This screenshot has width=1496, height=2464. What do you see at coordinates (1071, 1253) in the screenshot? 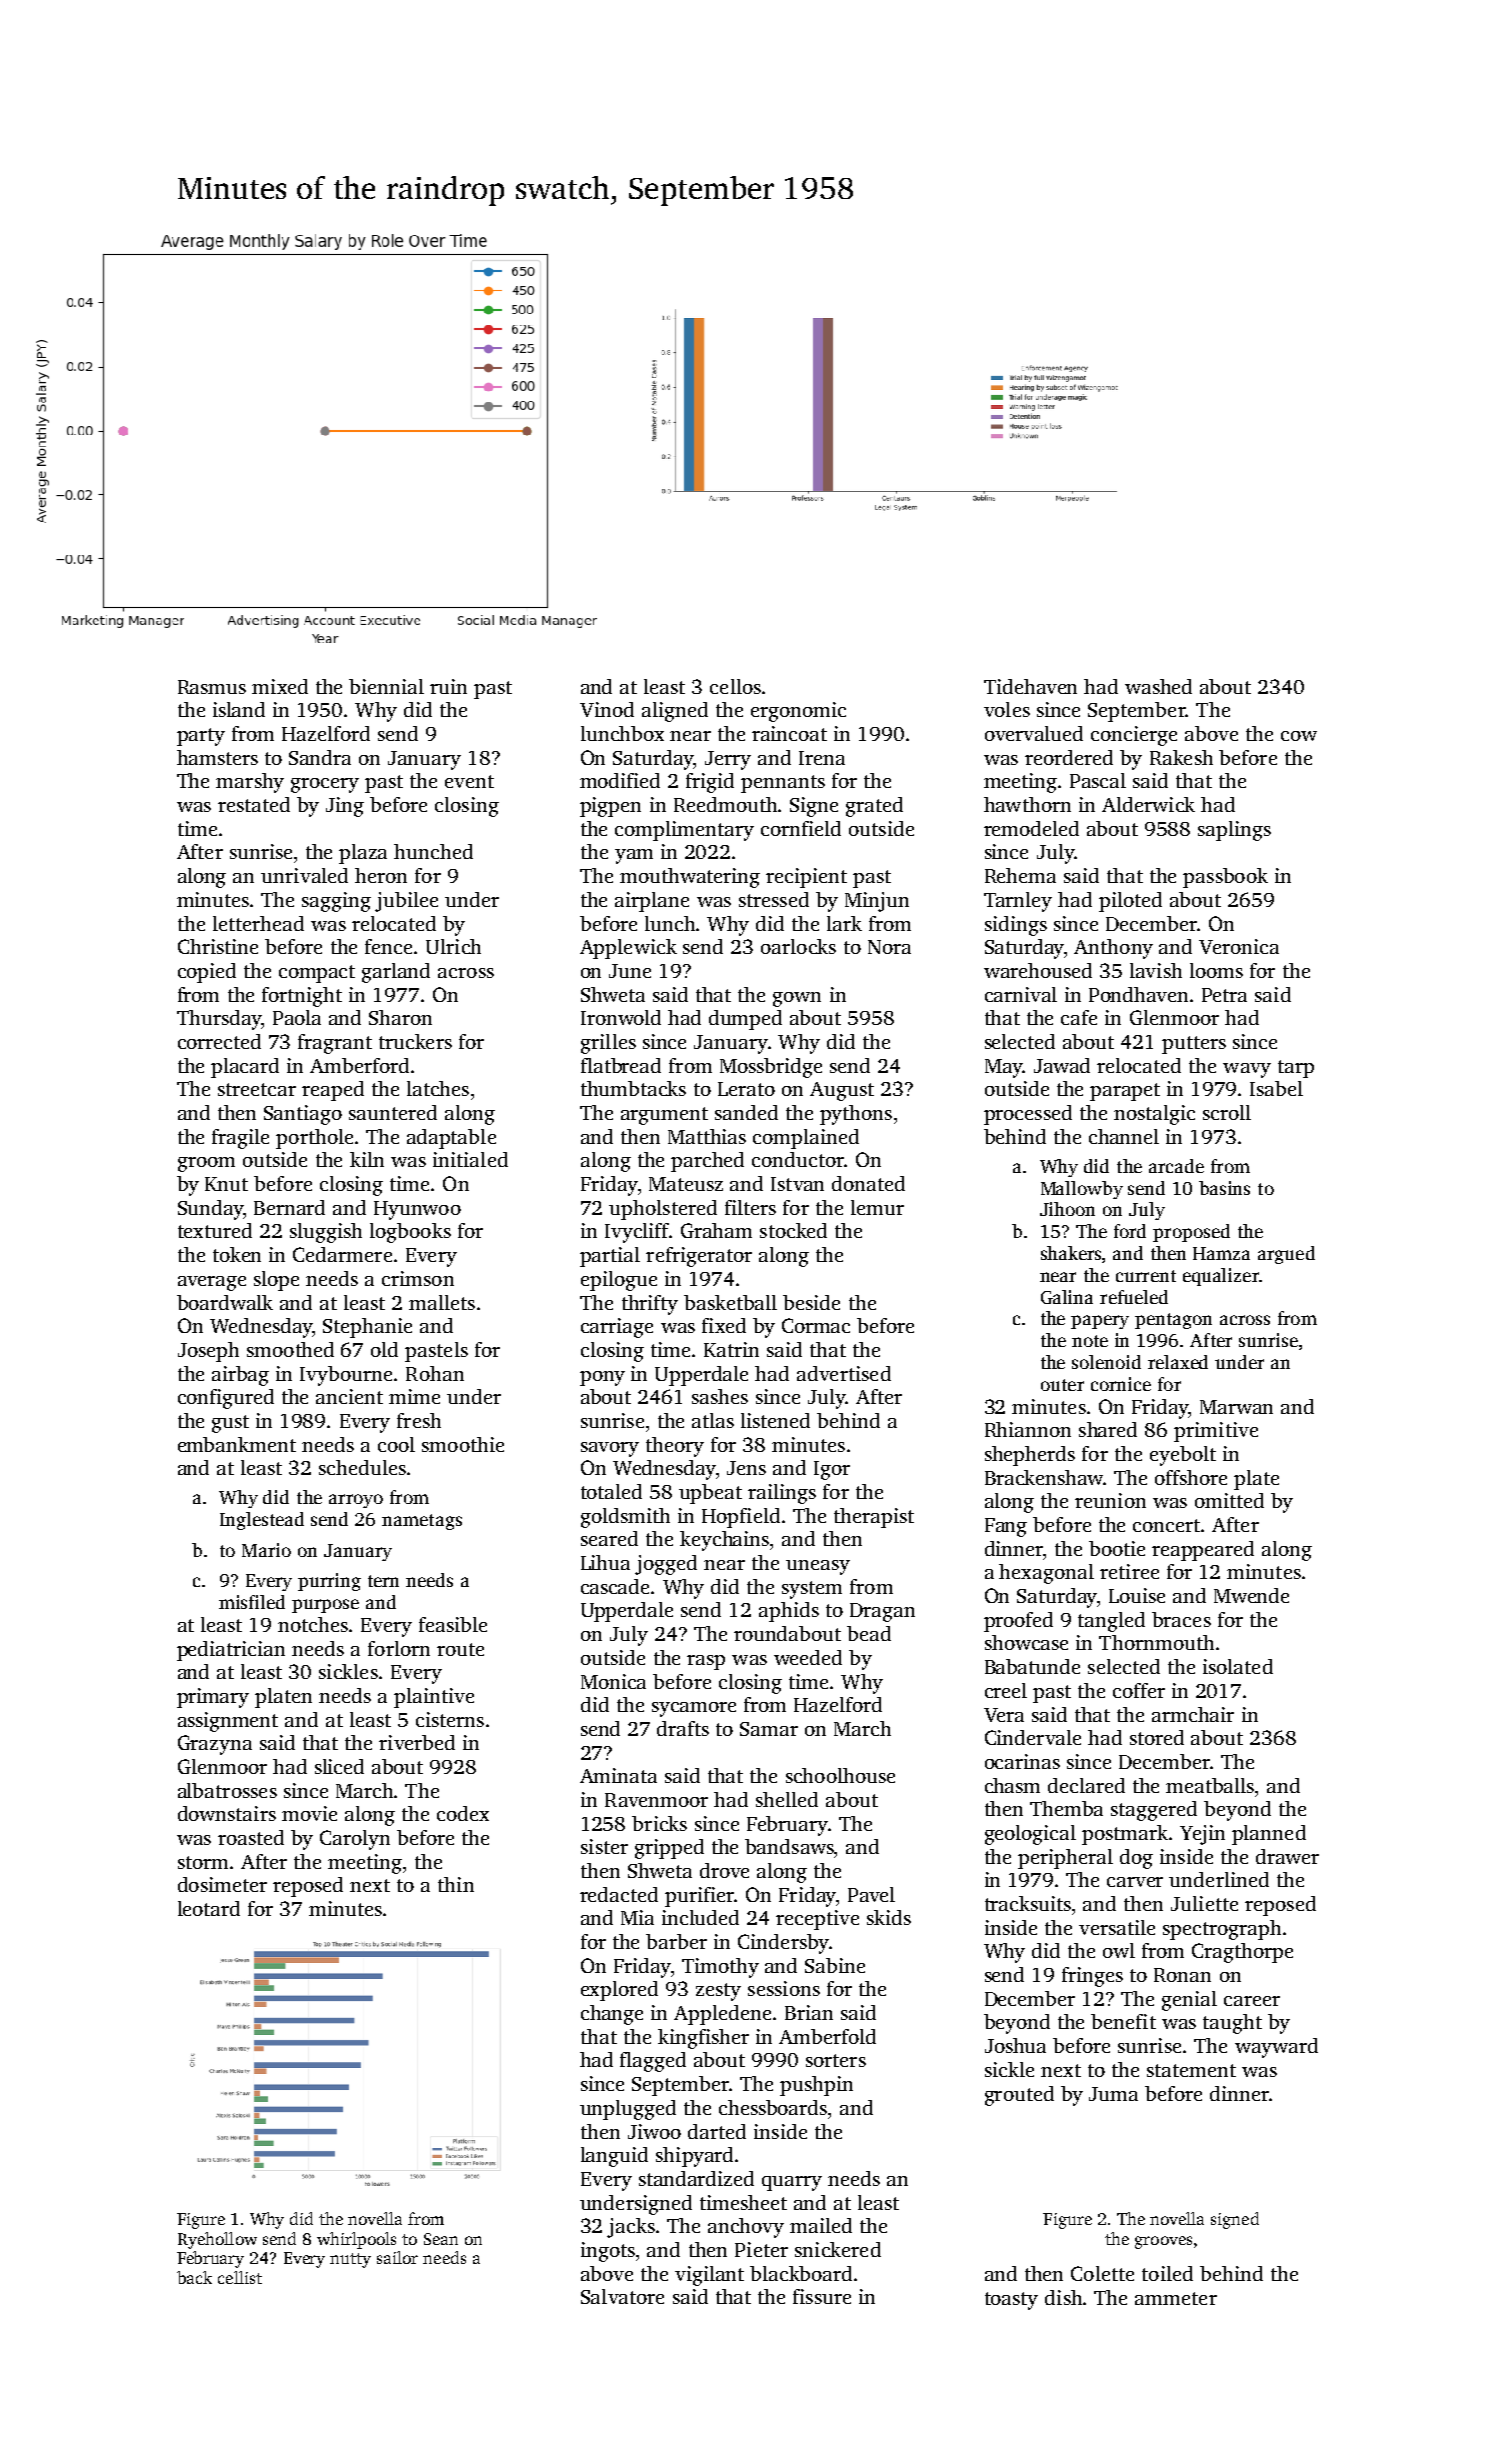
I see `shakers` at bounding box center [1071, 1253].
